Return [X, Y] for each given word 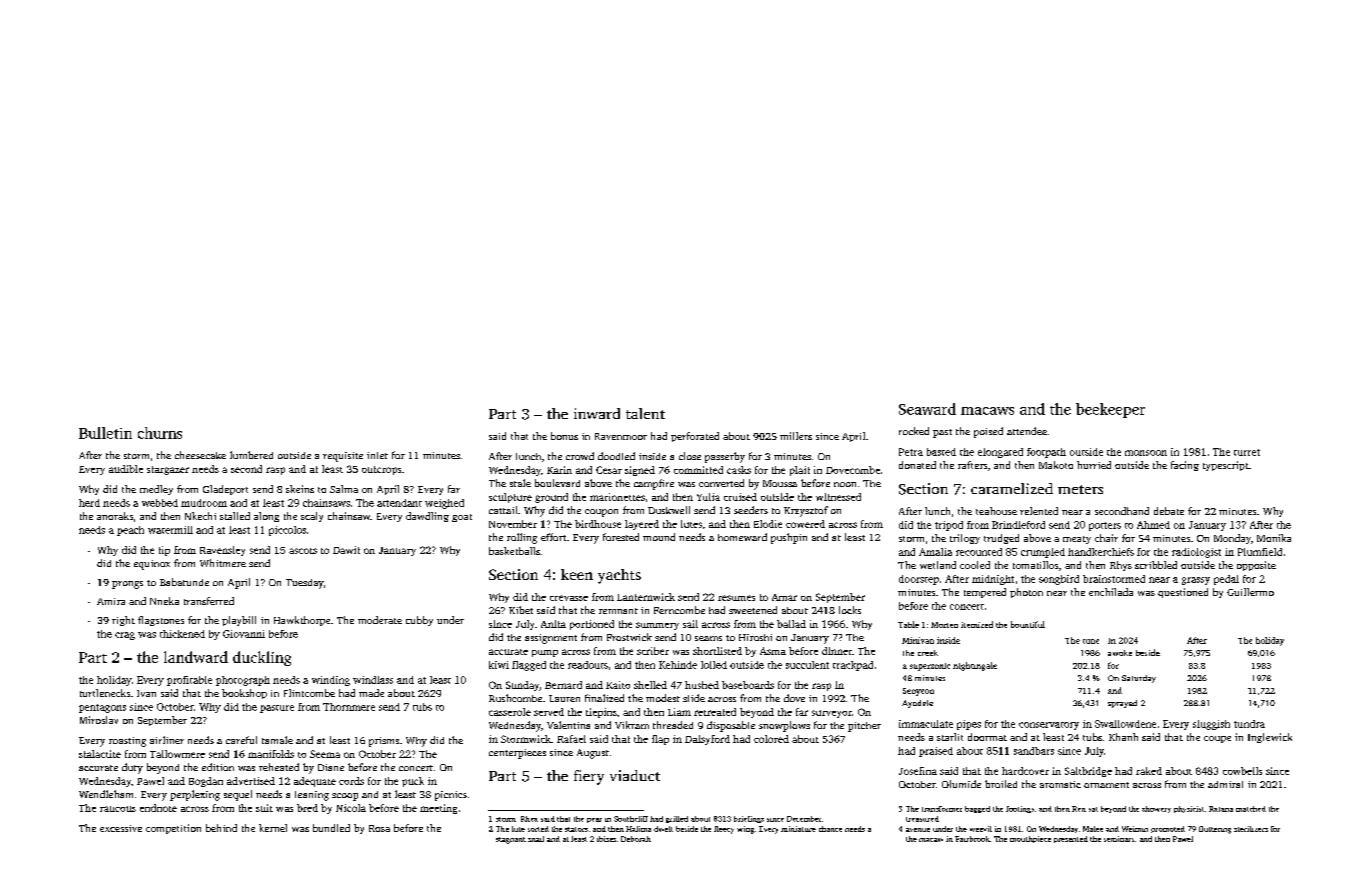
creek [928, 653]
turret [1247, 452]
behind [221, 828]
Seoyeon [918, 692]
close [690, 456]
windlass [373, 680]
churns [160, 433]
